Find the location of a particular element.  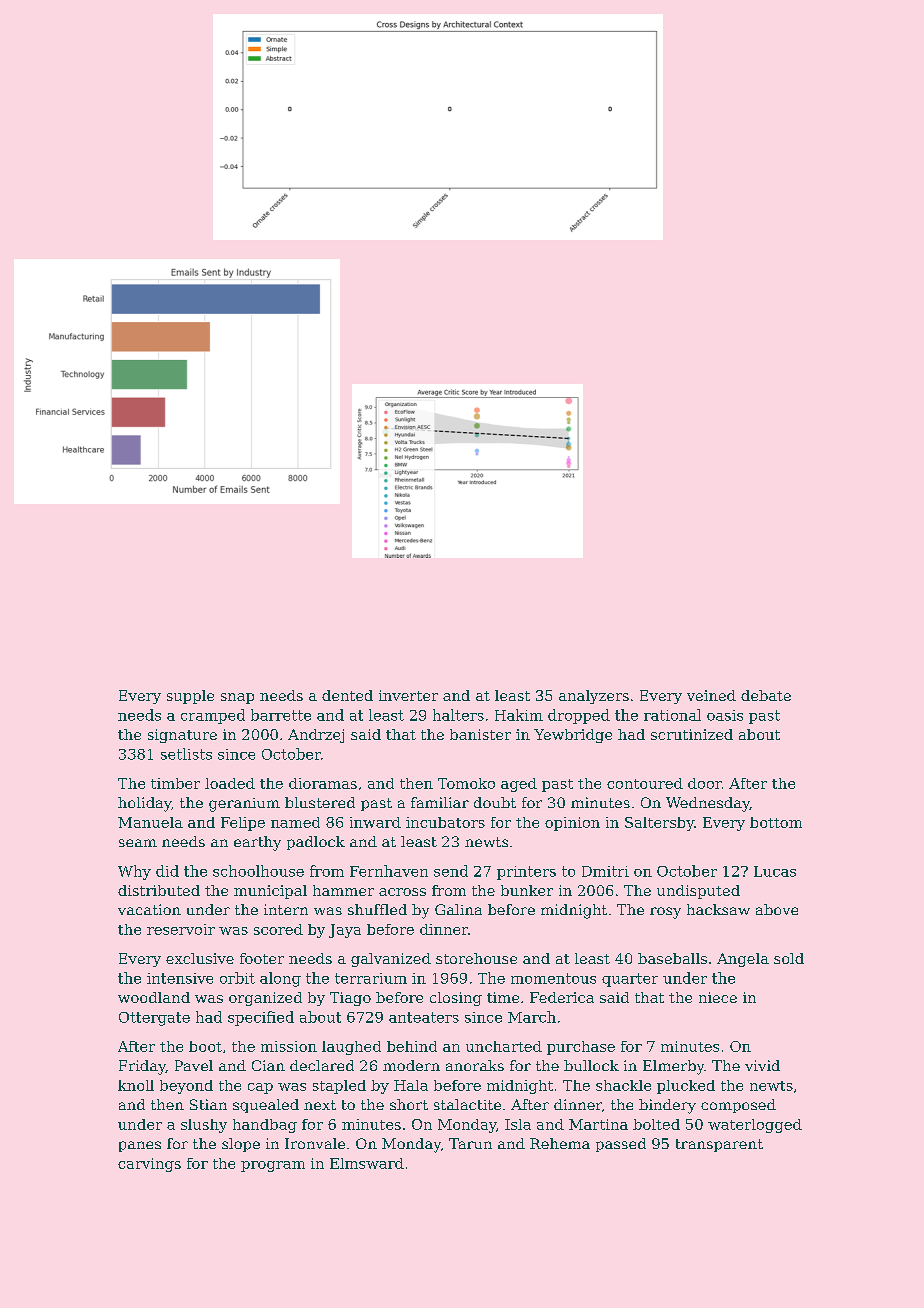

sold is located at coordinates (789, 958).
